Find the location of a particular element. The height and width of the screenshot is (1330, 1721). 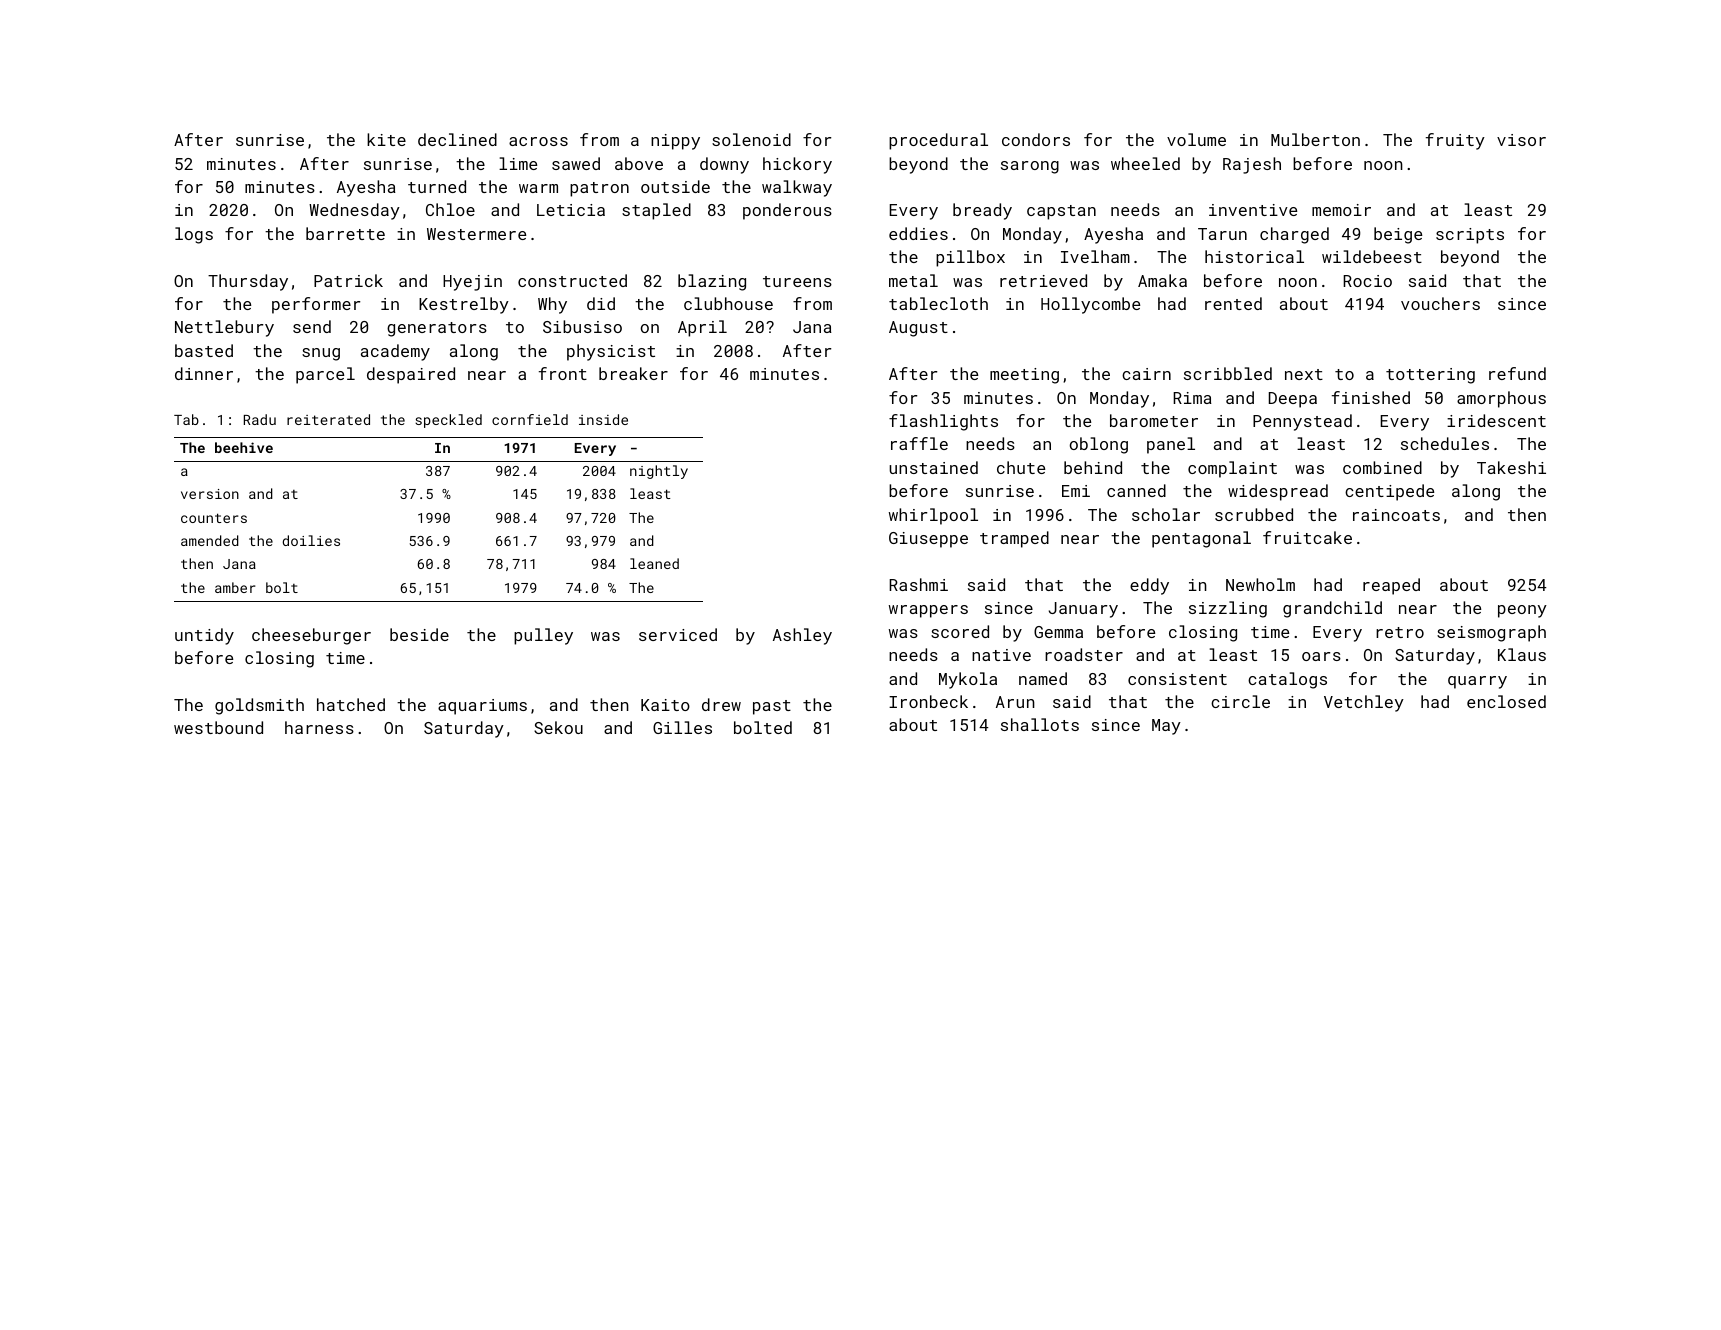

version is located at coordinates (210, 494).
